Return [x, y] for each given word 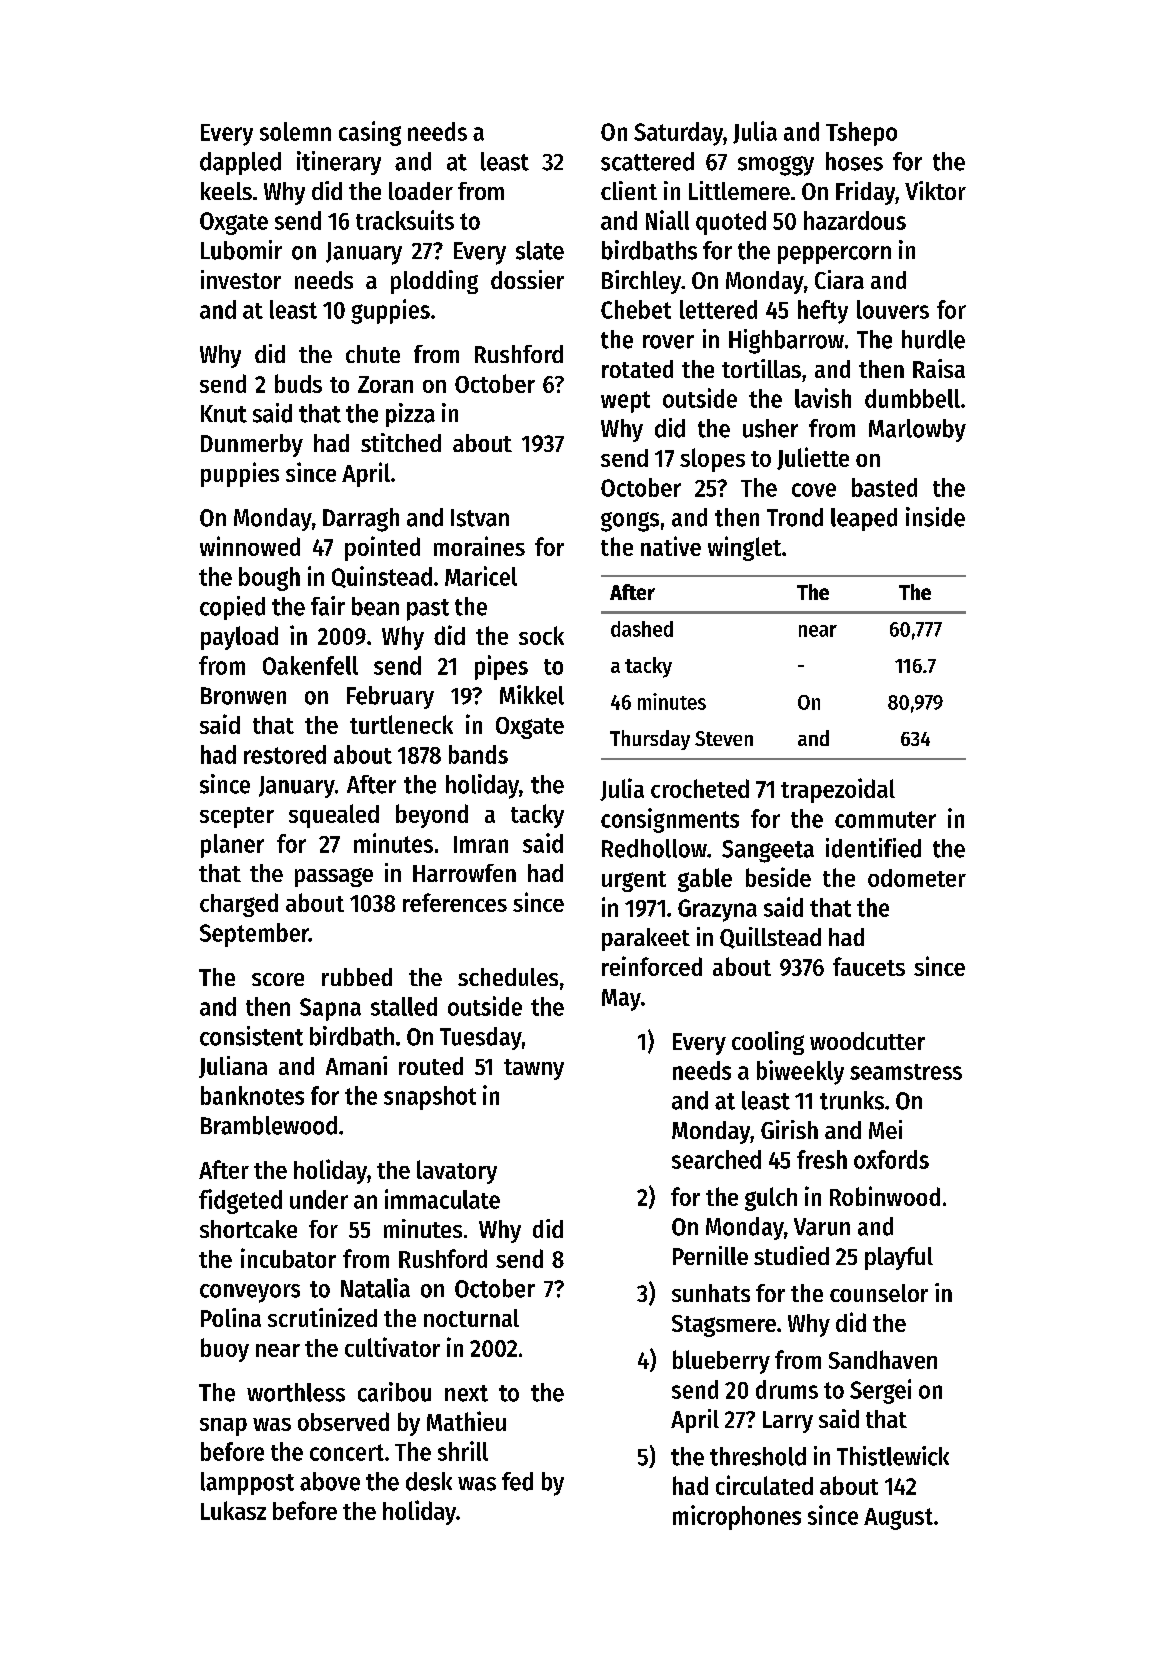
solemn [295, 131]
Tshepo [861, 134]
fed [517, 1481]
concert [347, 1452]
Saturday [678, 134]
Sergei [880, 1391]
